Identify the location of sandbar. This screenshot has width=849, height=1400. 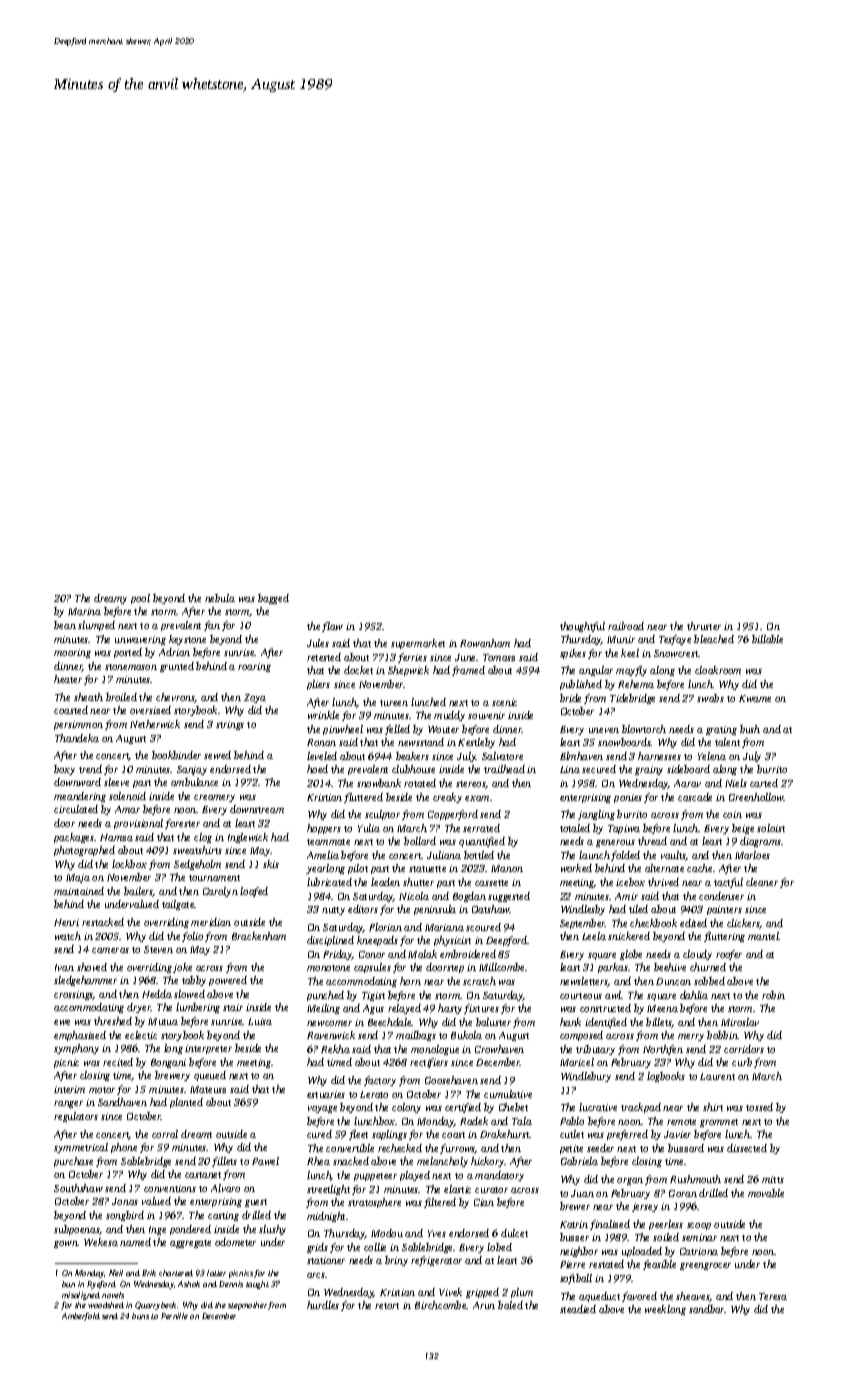
(707, 1309).
